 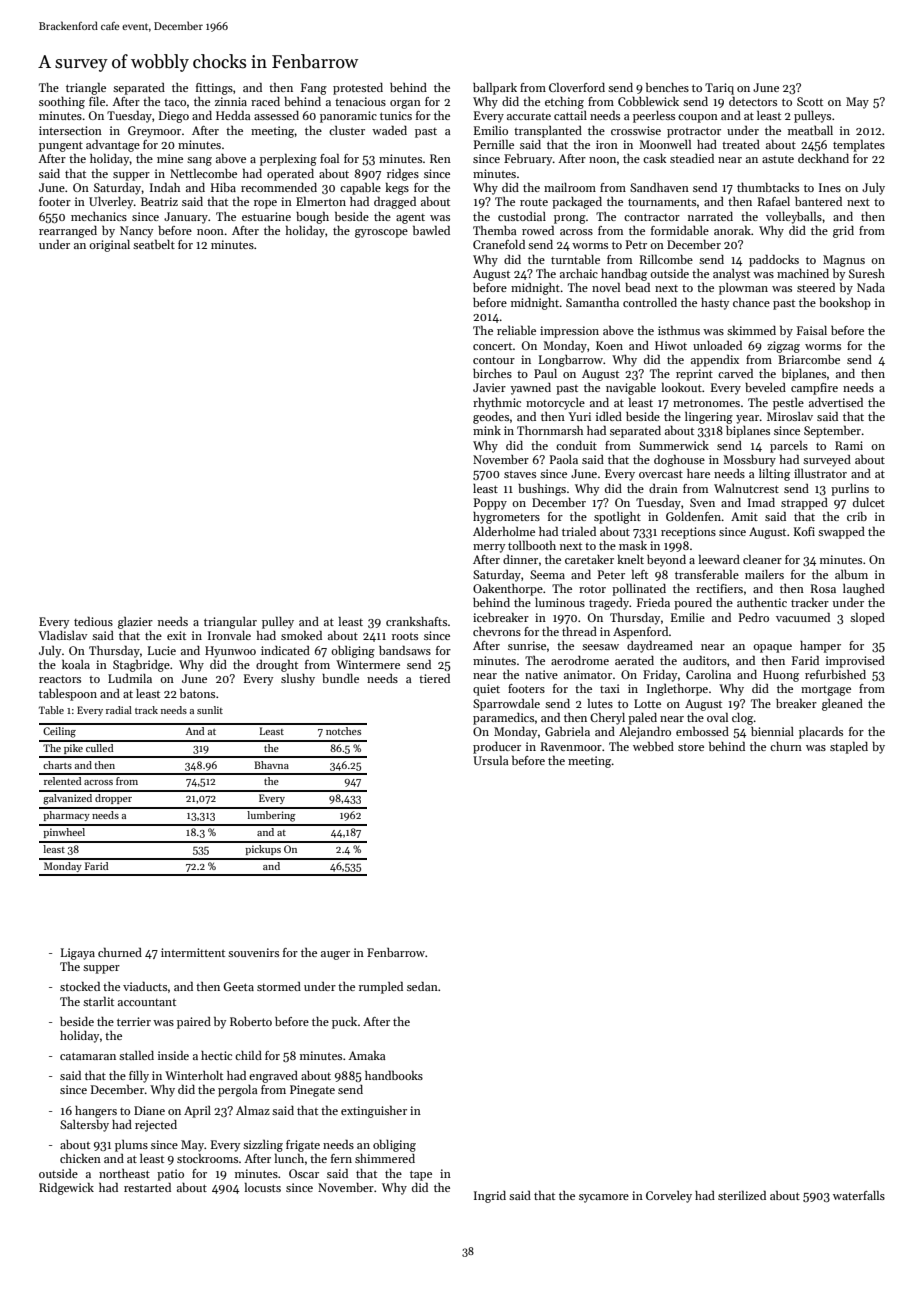 What do you see at coordinates (199, 161) in the screenshot?
I see `sang` at bounding box center [199, 161].
